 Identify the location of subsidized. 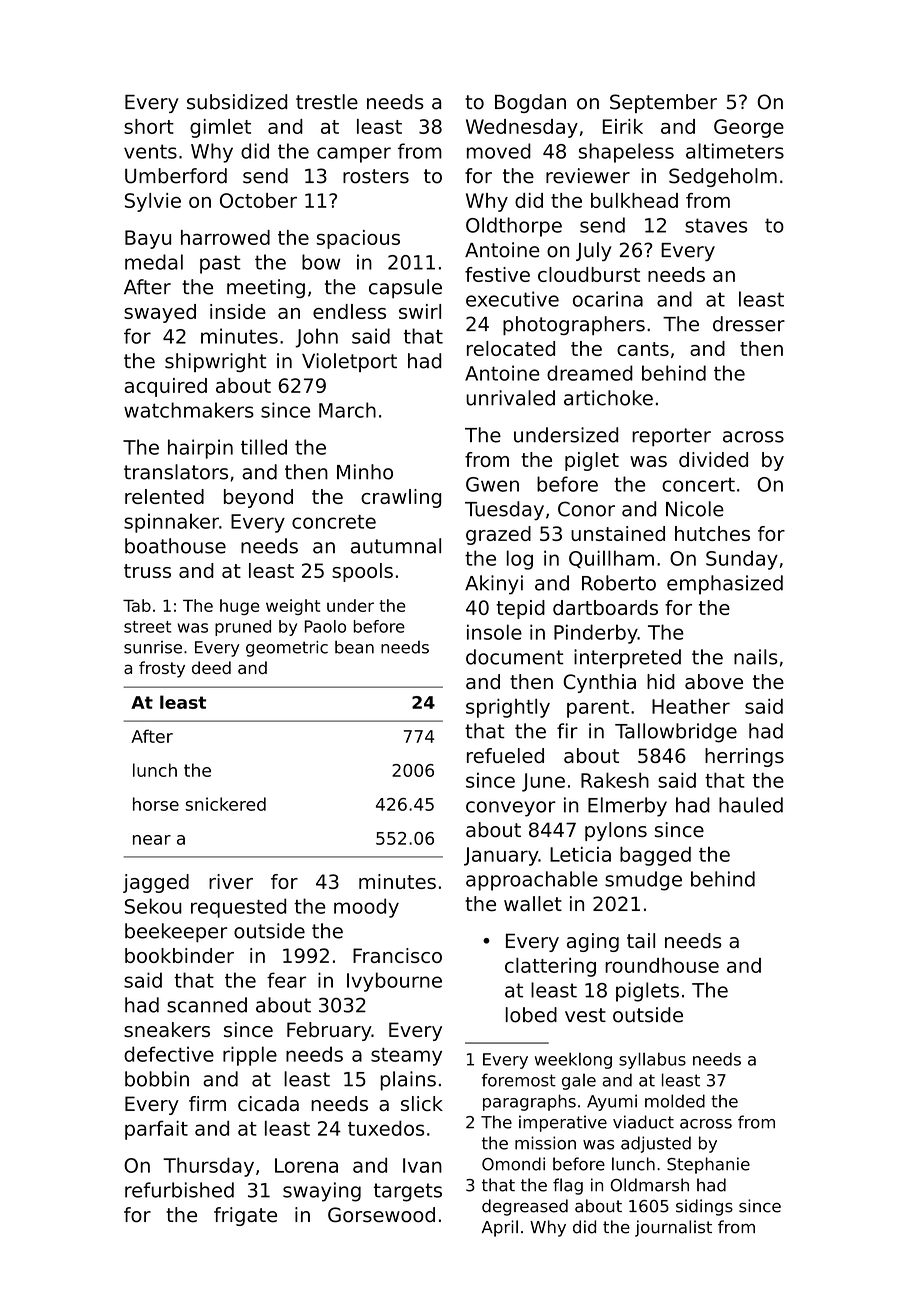
(237, 102).
